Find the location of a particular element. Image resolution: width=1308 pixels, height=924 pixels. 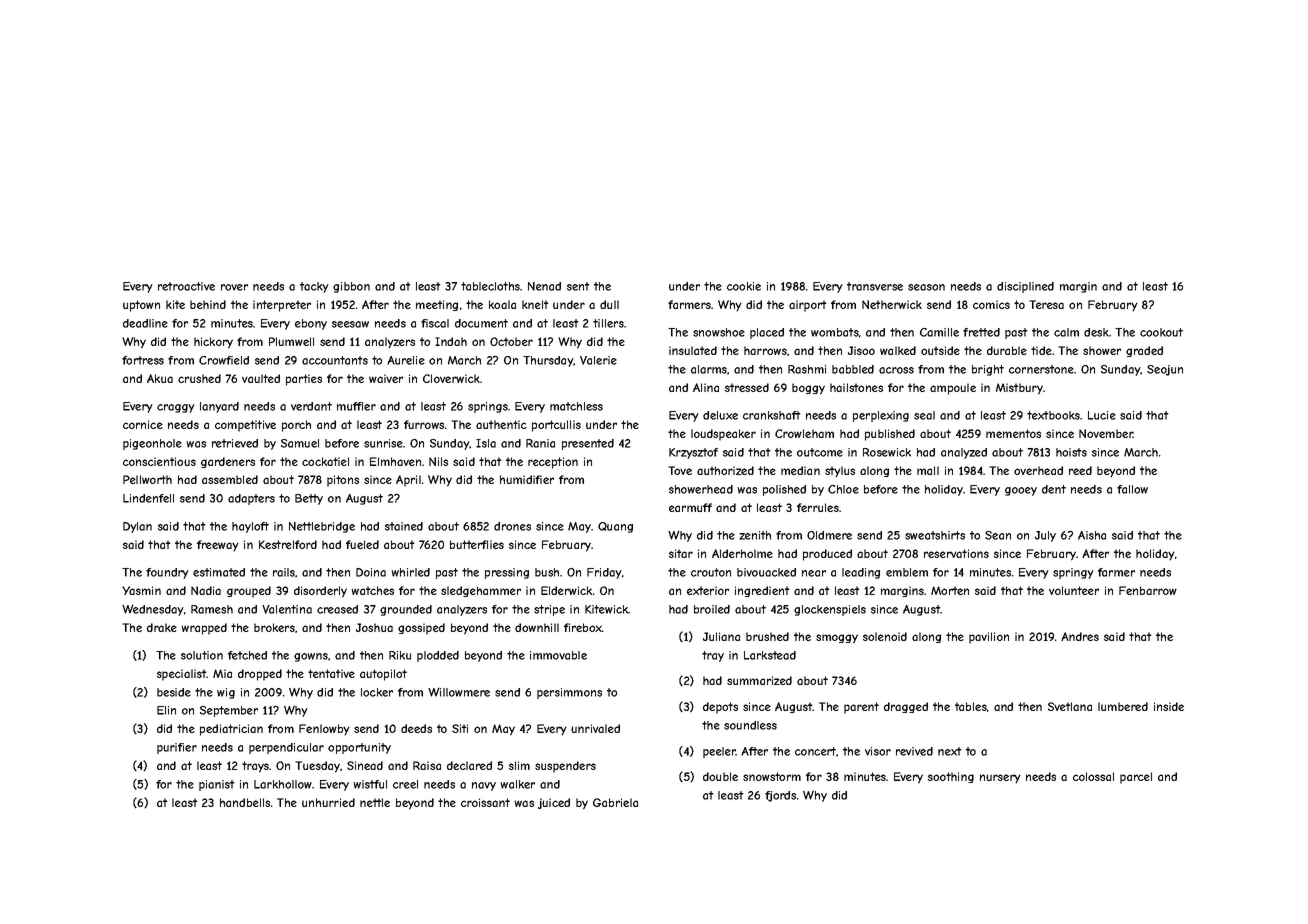

Kestrelford is located at coordinates (288, 544).
